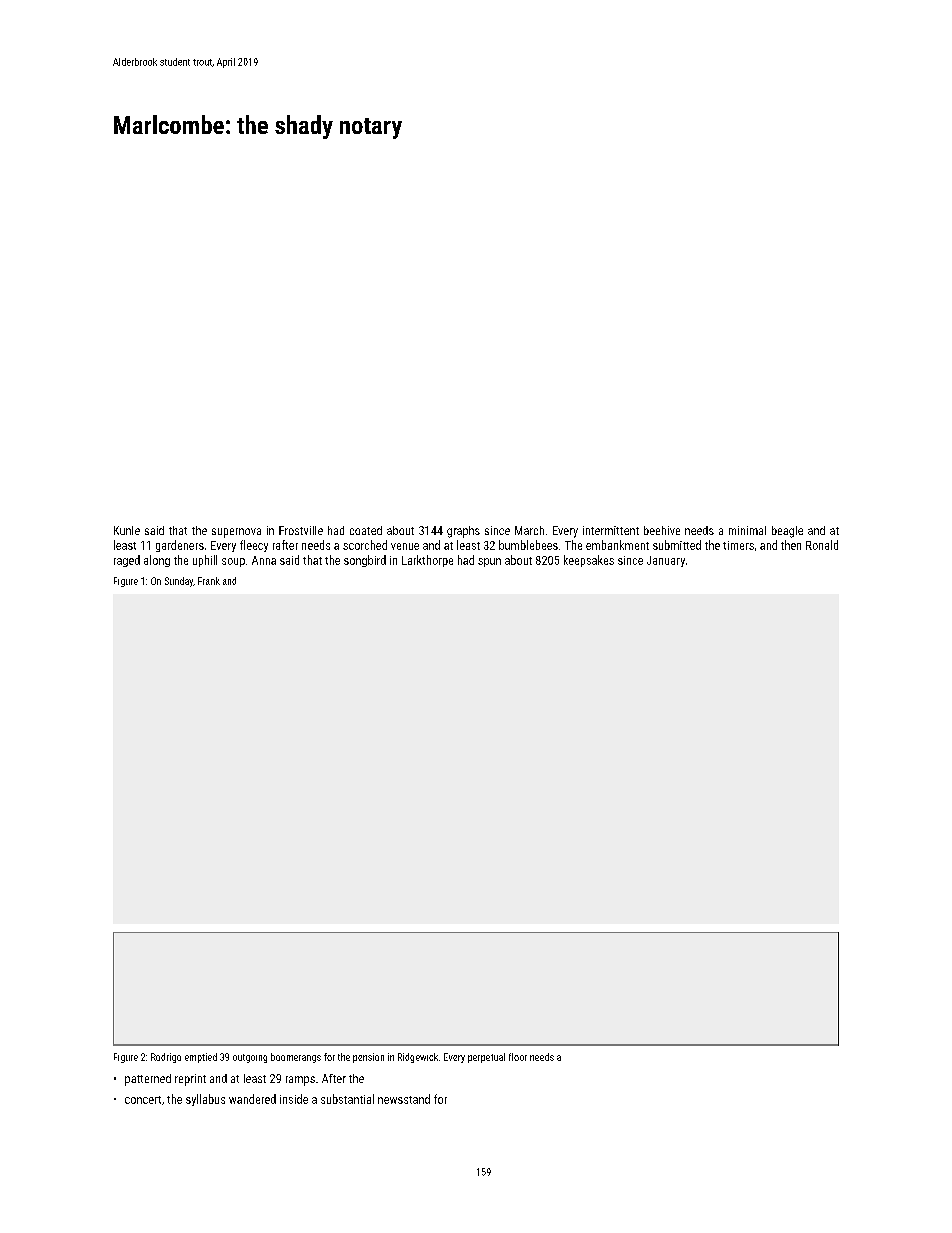 Image resolution: width=952 pixels, height=1233 pixels. Describe the element at coordinates (366, 530) in the document. I see `coated` at that location.
